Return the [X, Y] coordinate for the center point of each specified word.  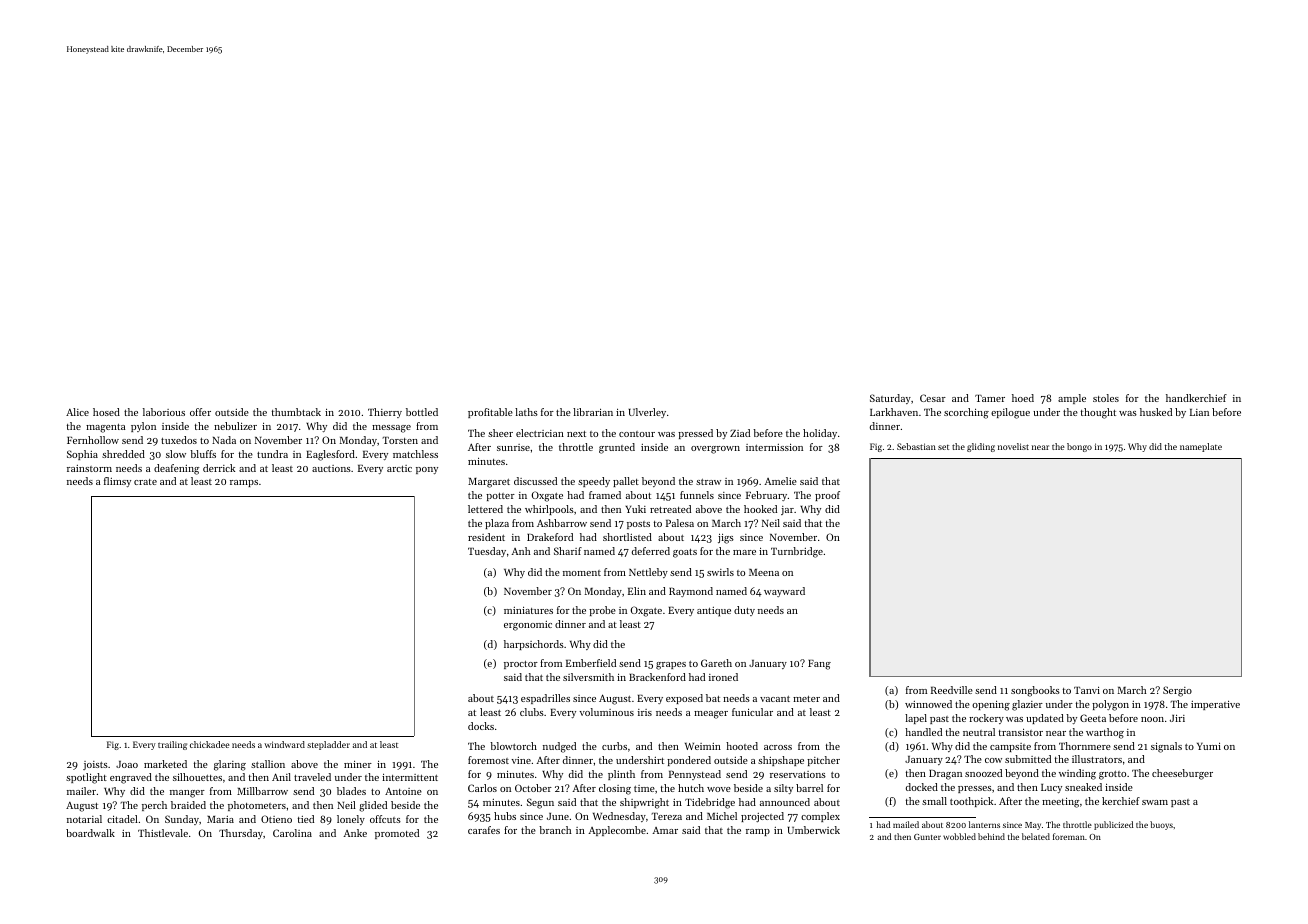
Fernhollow [93, 440]
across [778, 747]
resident [486, 537]
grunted [617, 448]
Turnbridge [797, 552]
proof [827, 496]
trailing [172, 745]
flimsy [117, 482]
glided [373, 806]
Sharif [568, 551]
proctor [521, 665]
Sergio [1177, 691]
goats [685, 553]
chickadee [210, 744]
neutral [979, 732]
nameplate [1201, 447]
